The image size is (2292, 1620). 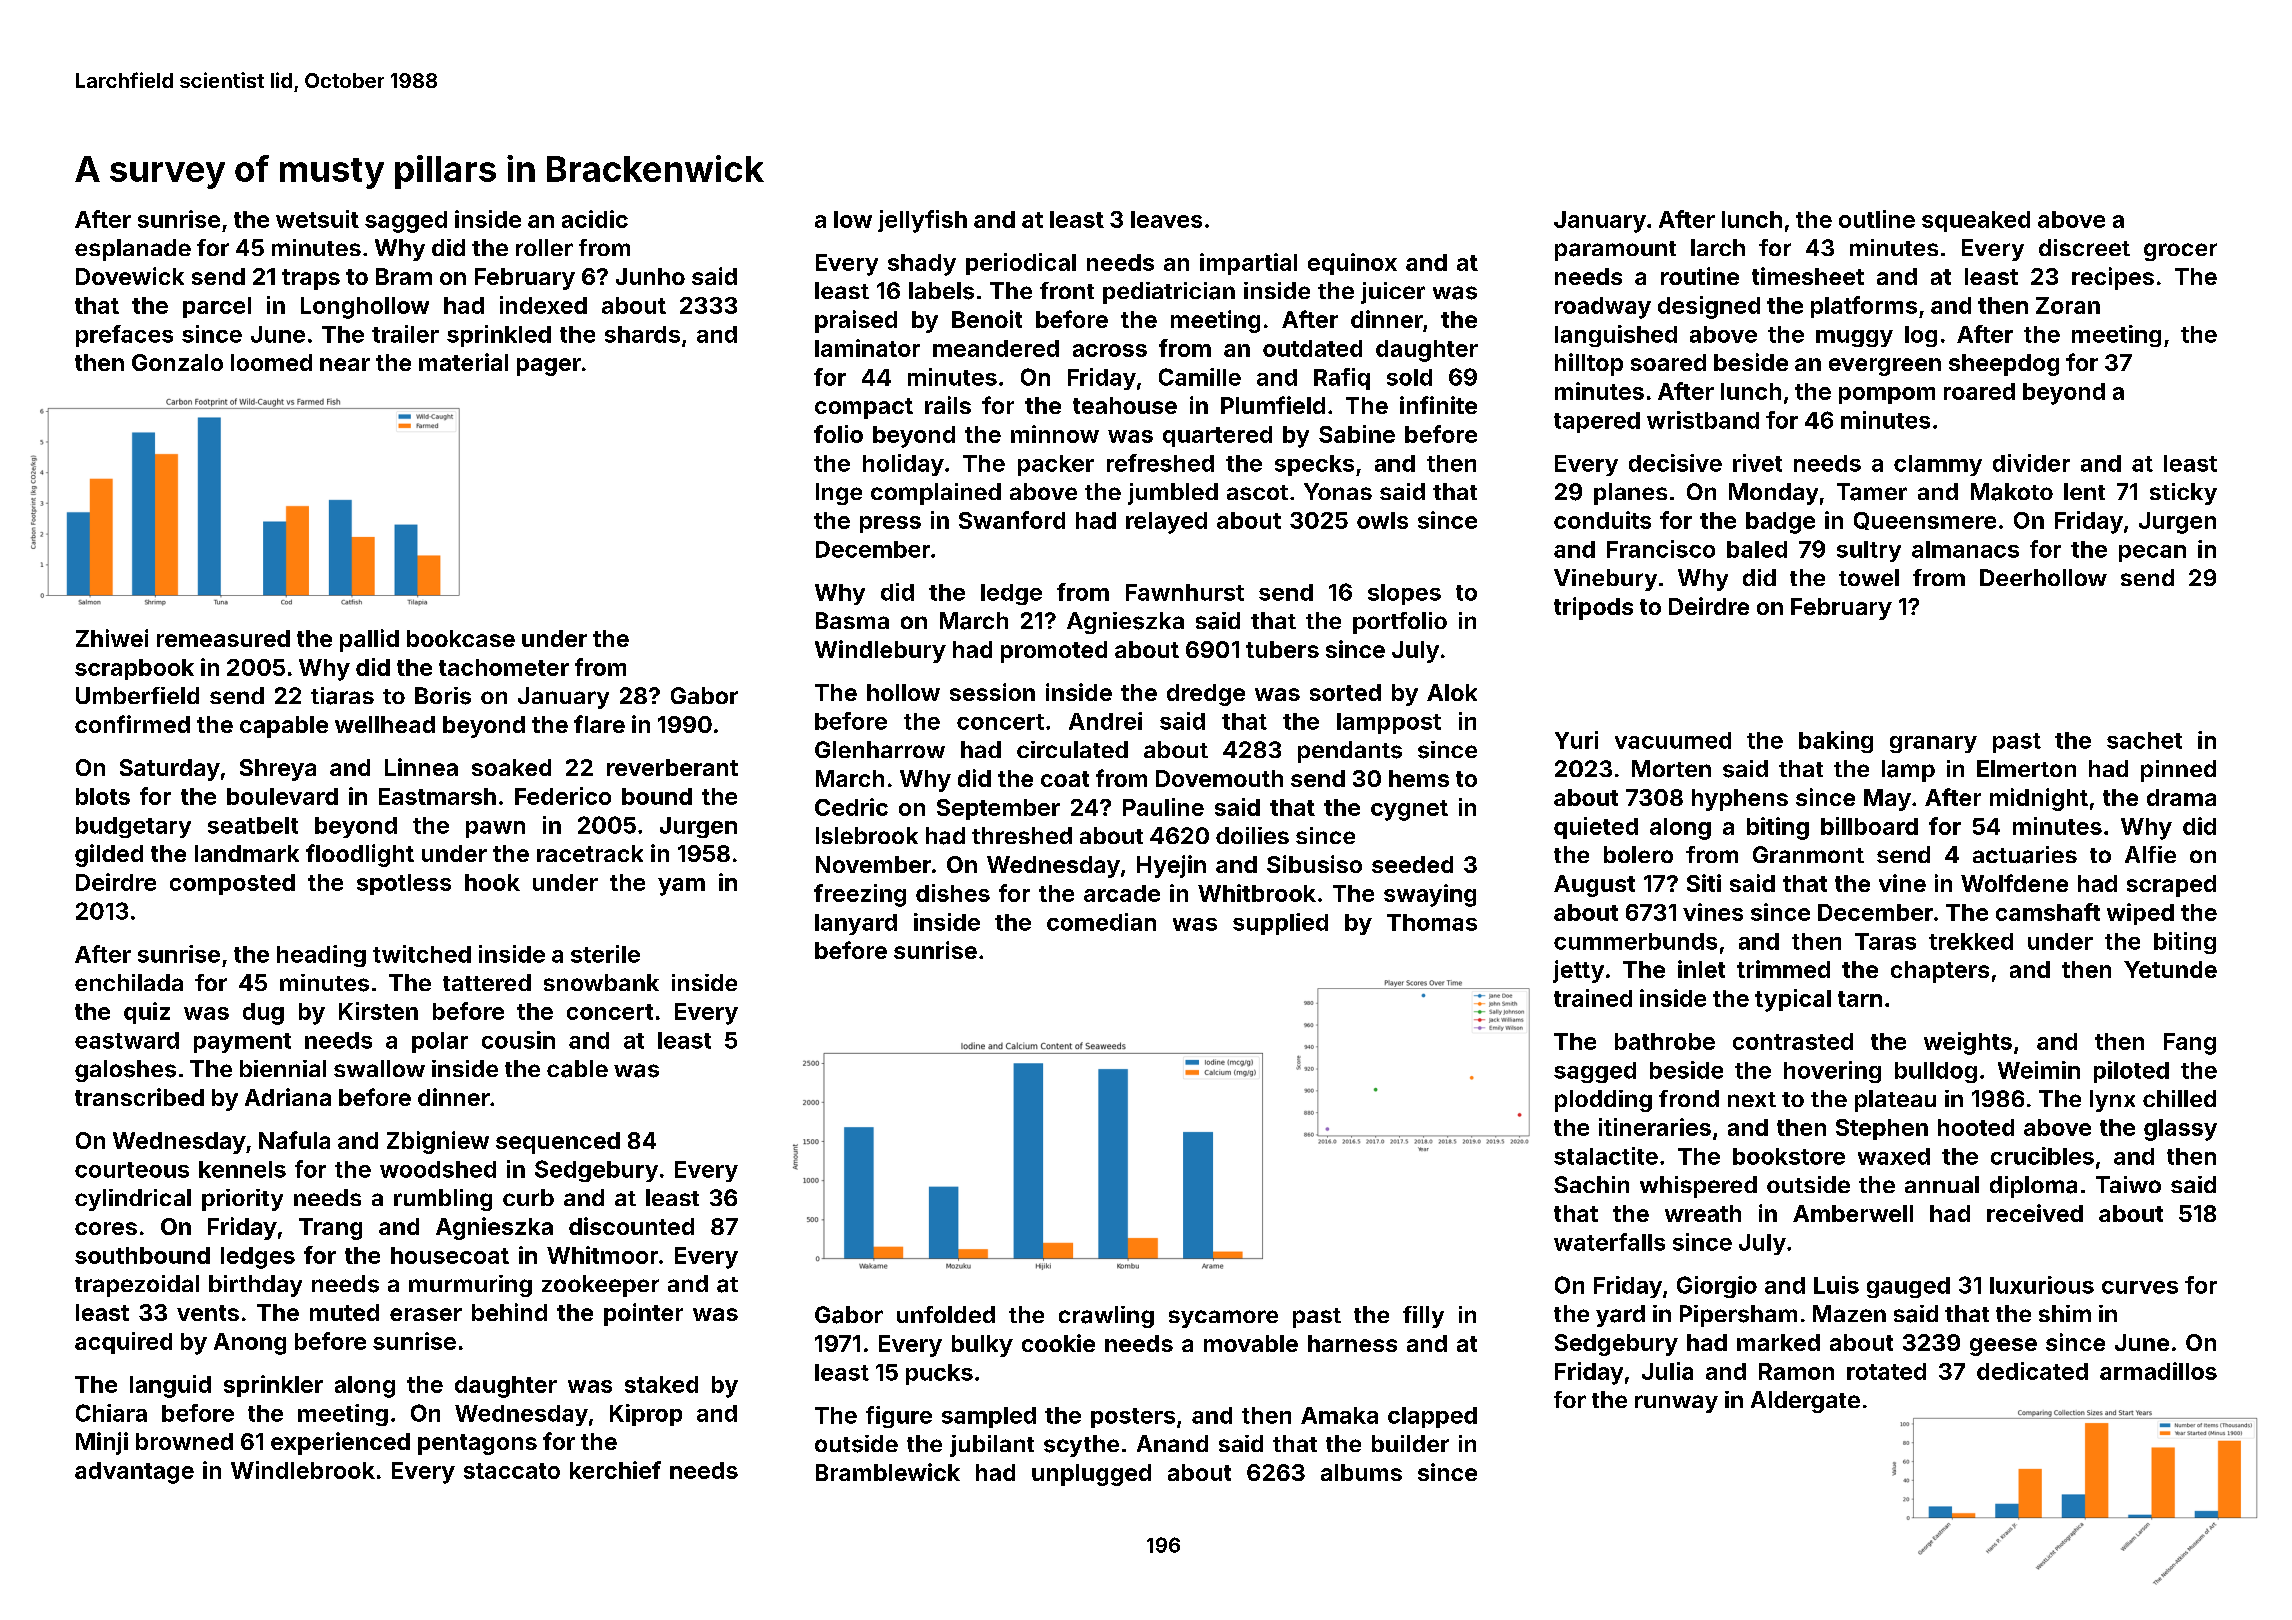 I want to click on Fawnhurst, so click(x=1185, y=592).
